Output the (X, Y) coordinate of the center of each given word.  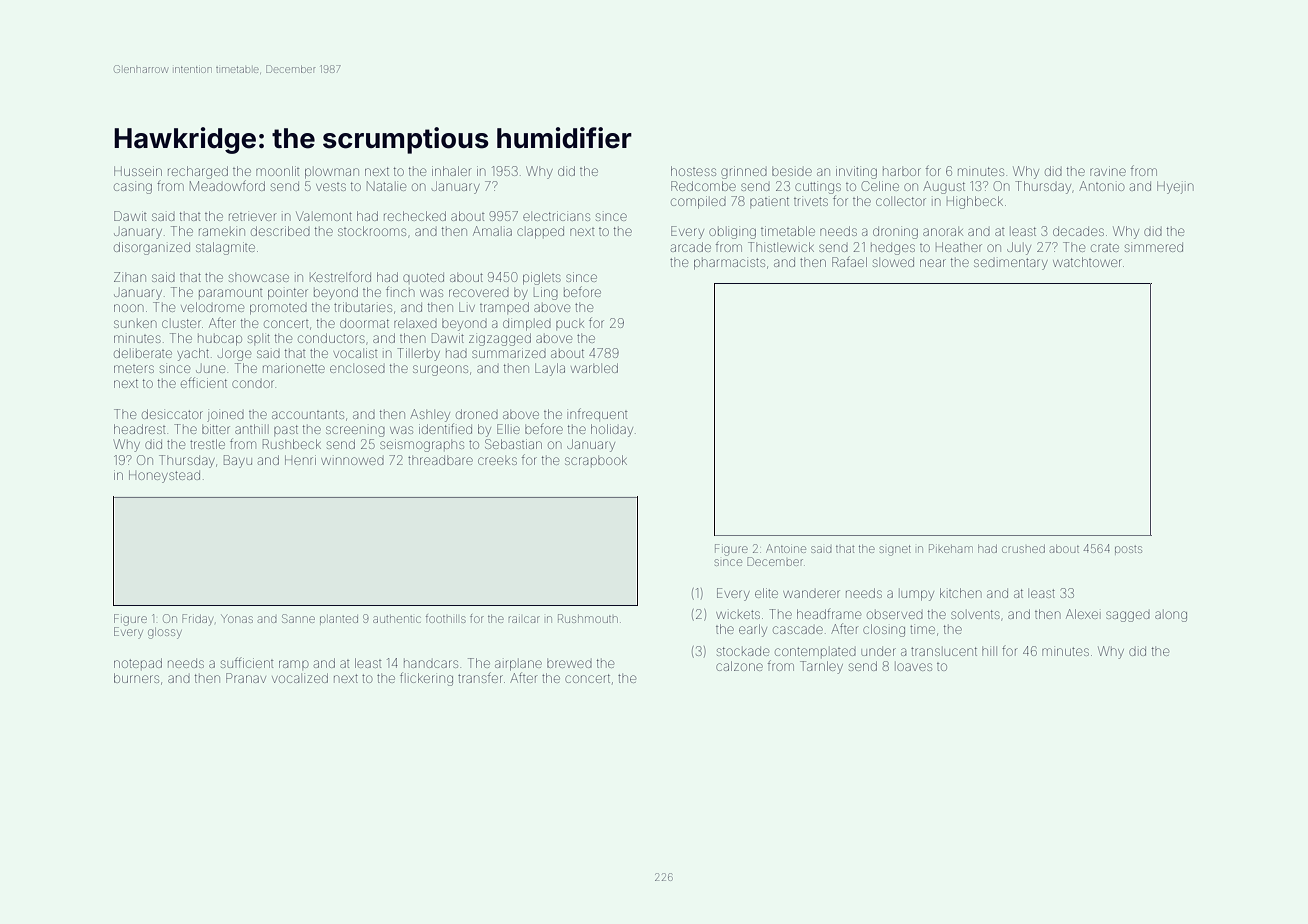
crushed (1023, 549)
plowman (332, 173)
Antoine (786, 548)
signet (895, 550)
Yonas (237, 619)
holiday (612, 430)
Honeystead (164, 477)
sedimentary (1011, 264)
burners (136, 678)
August (944, 187)
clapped (540, 233)
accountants (308, 414)
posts (1128, 549)
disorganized (152, 248)
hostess (693, 171)
